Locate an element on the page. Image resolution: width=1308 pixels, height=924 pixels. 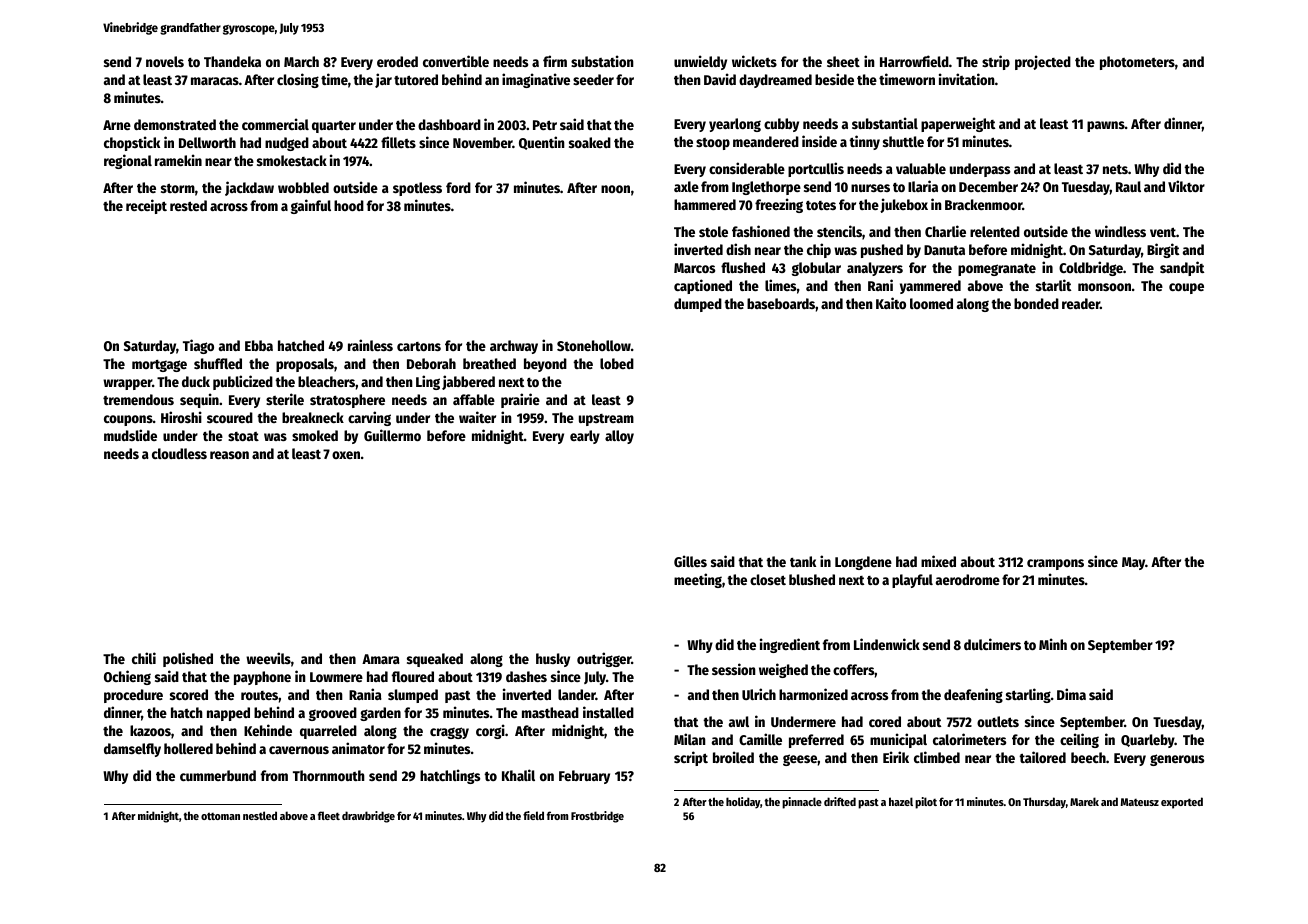
duck is located at coordinates (196, 381).
